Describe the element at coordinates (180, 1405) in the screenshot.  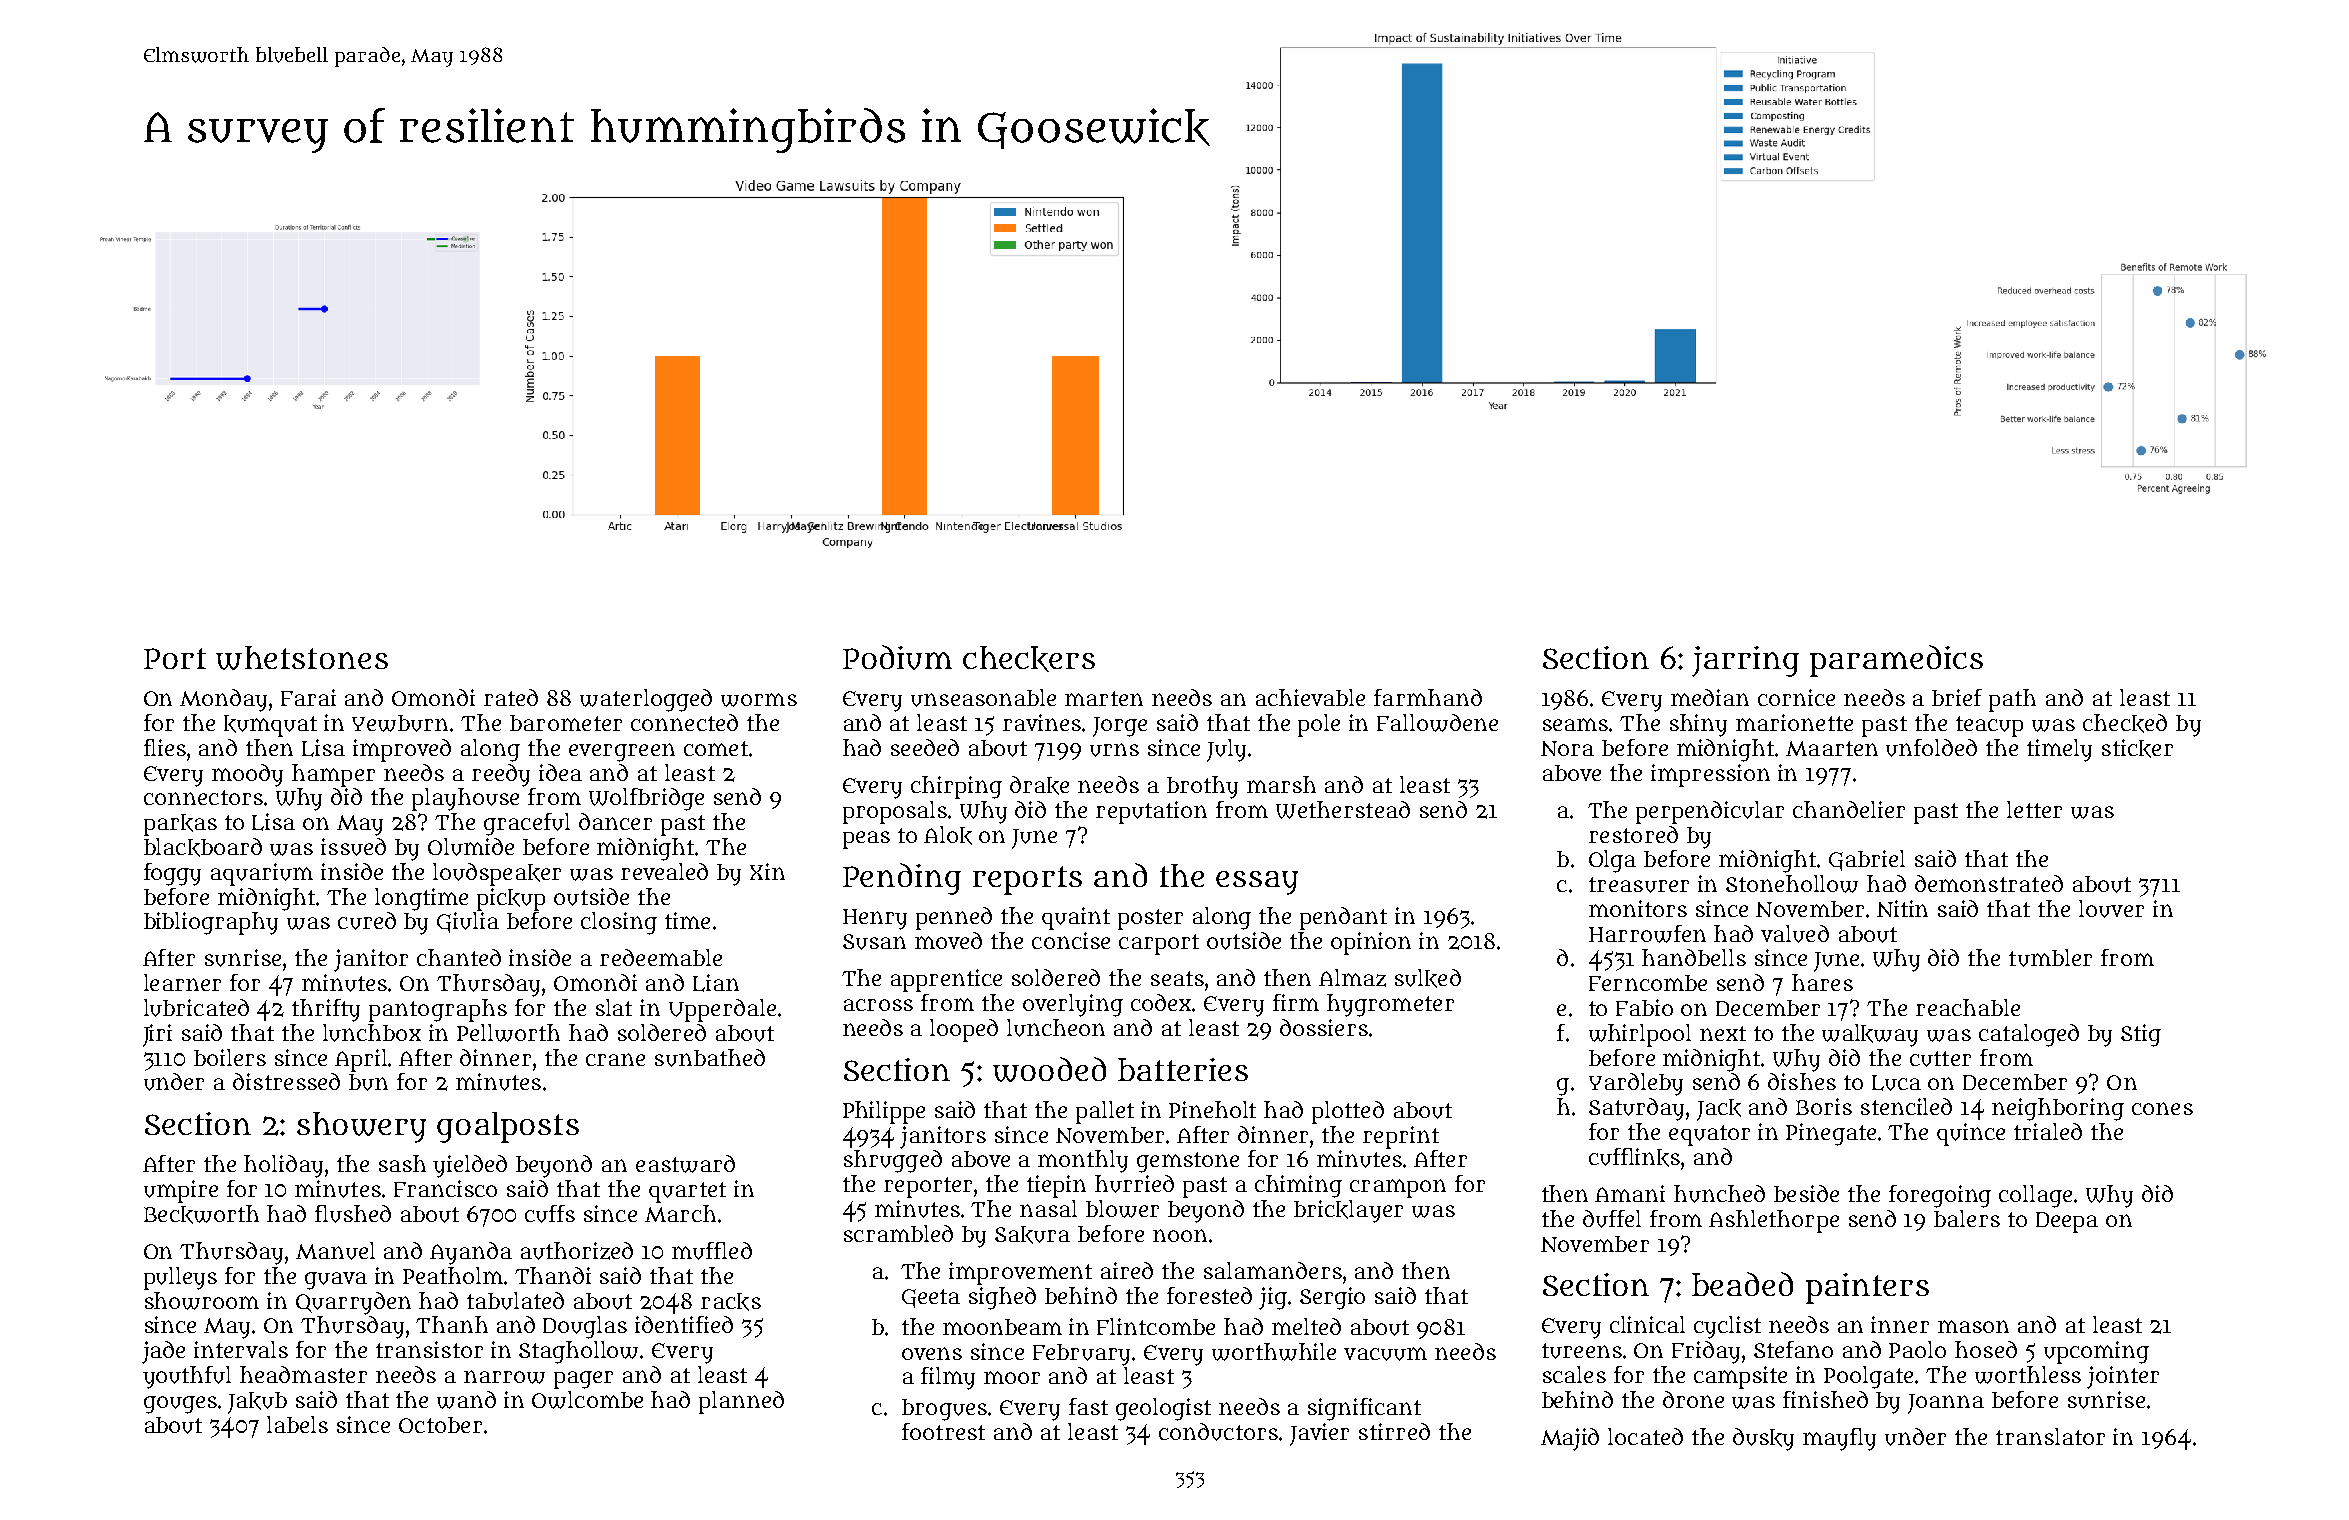
I see `gouges` at that location.
